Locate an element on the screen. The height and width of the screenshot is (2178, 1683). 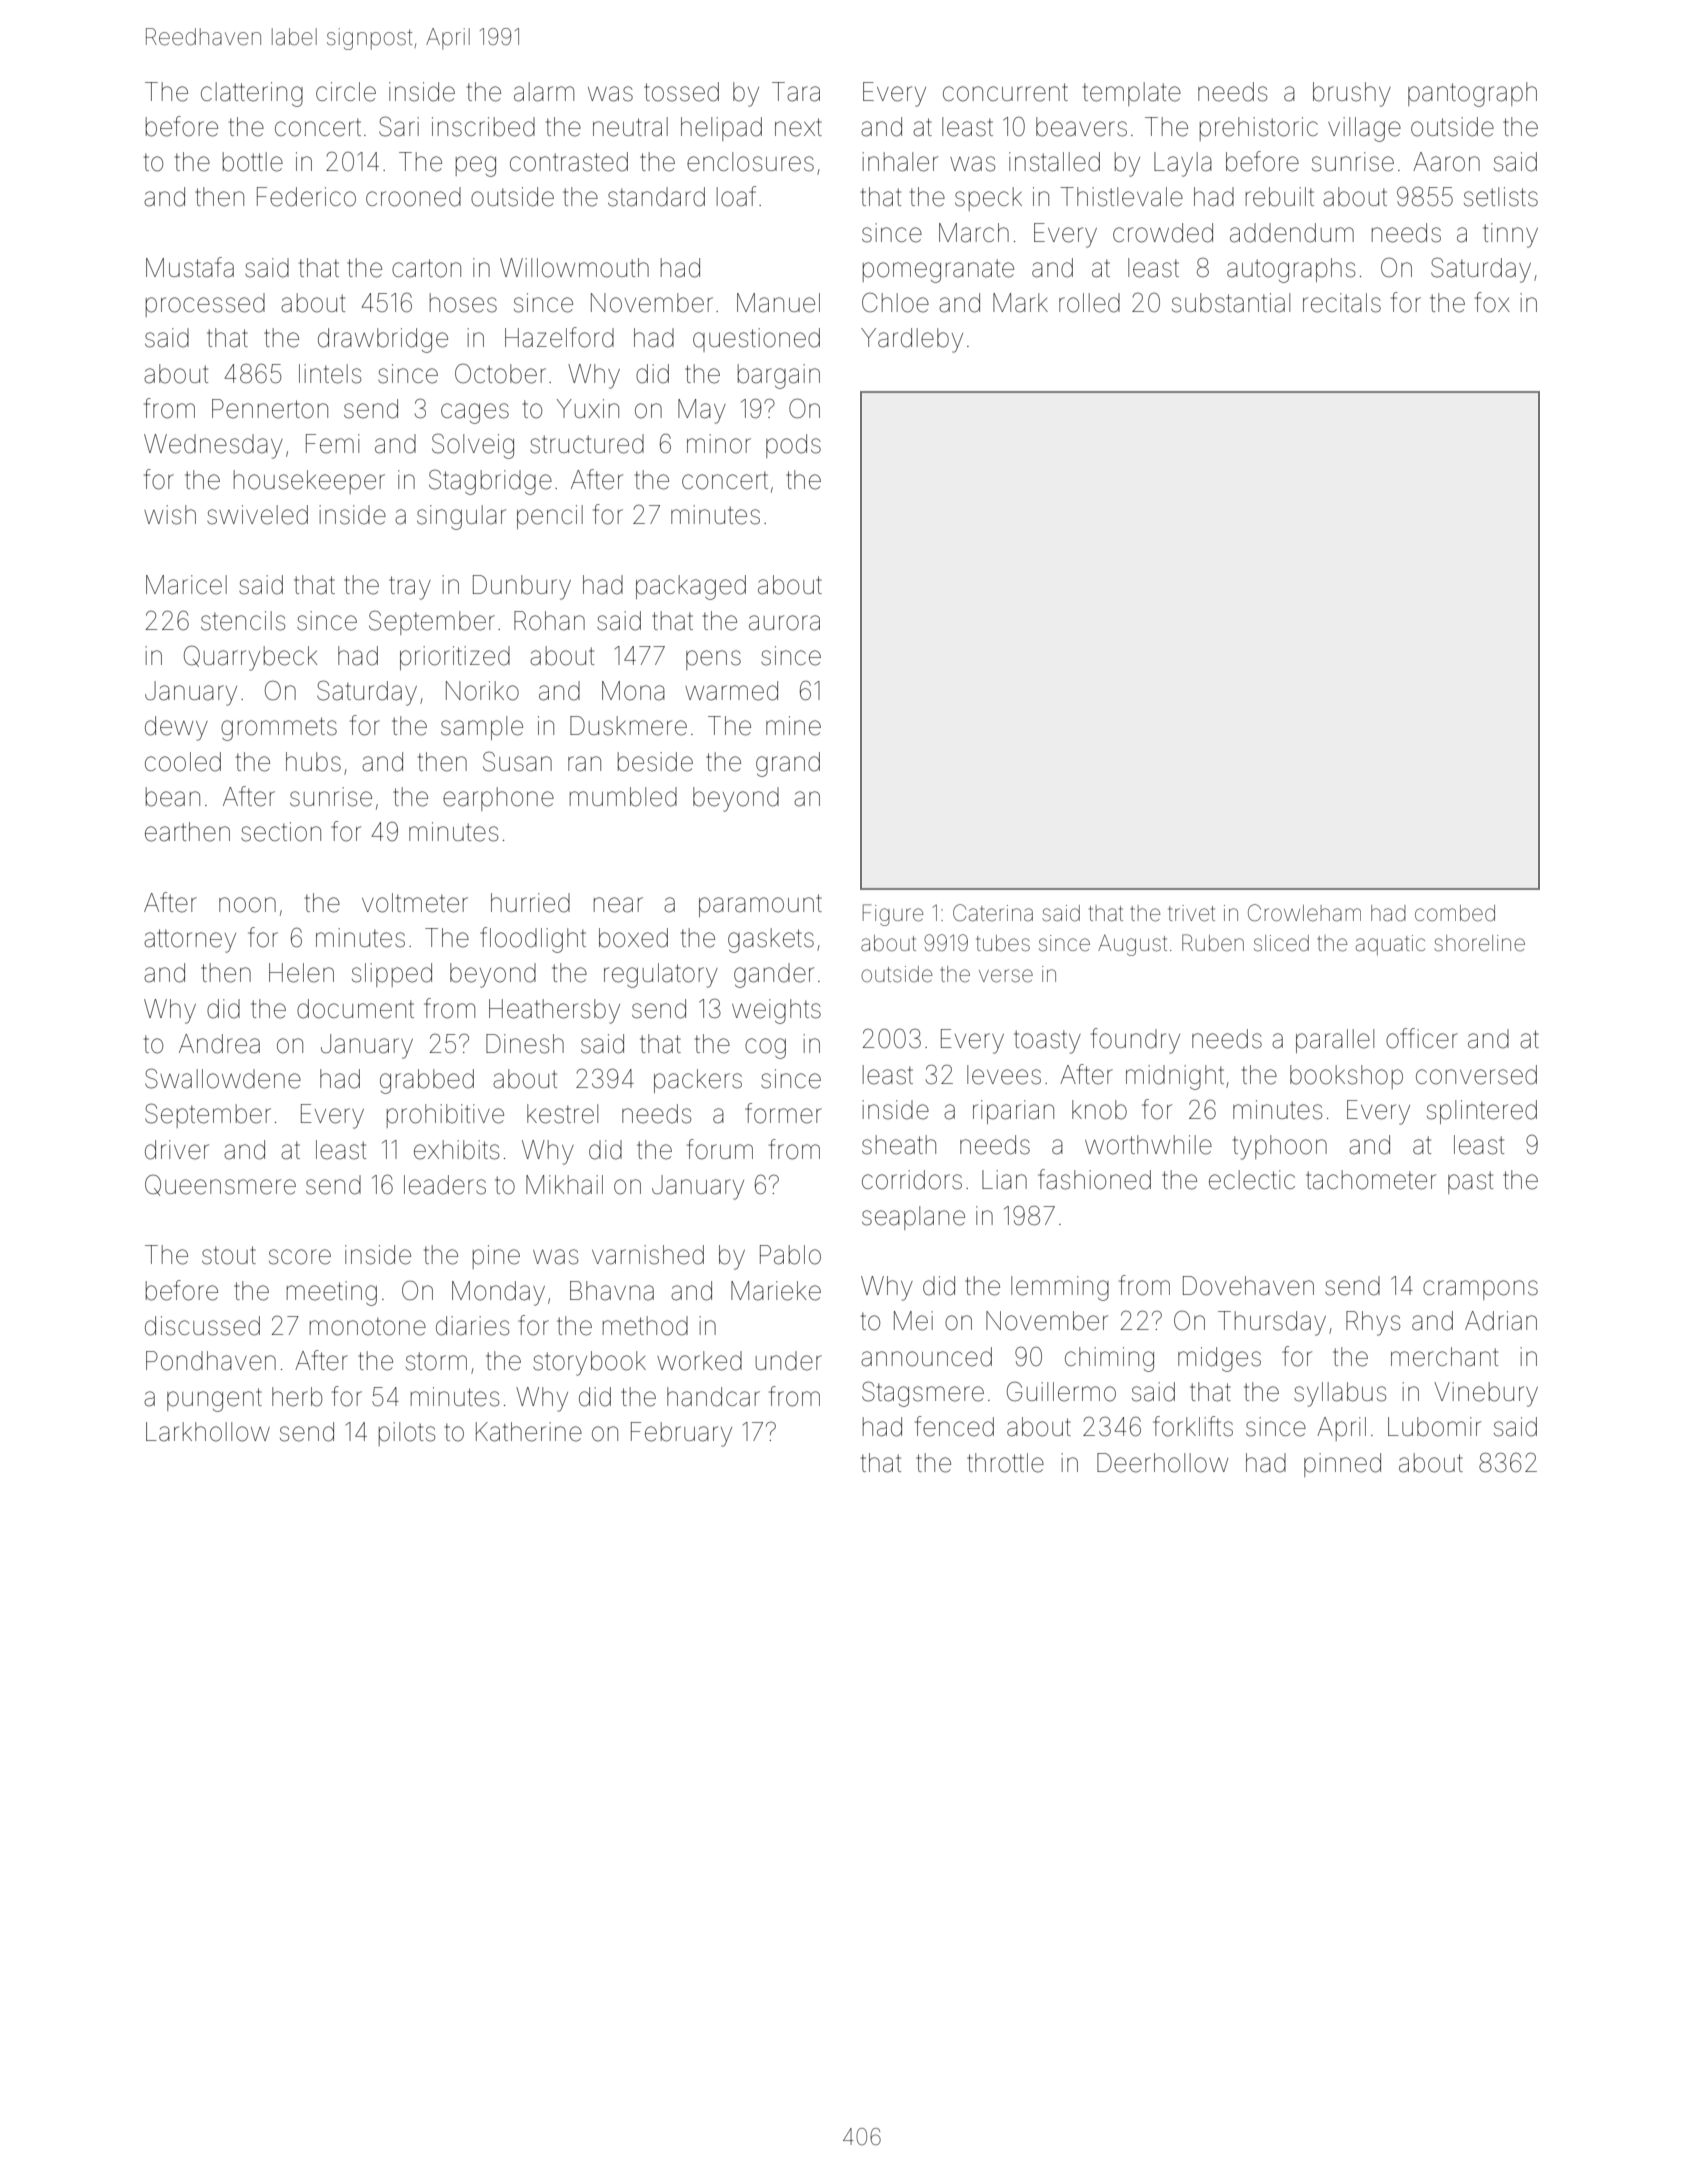
knob is located at coordinates (1099, 1110).
